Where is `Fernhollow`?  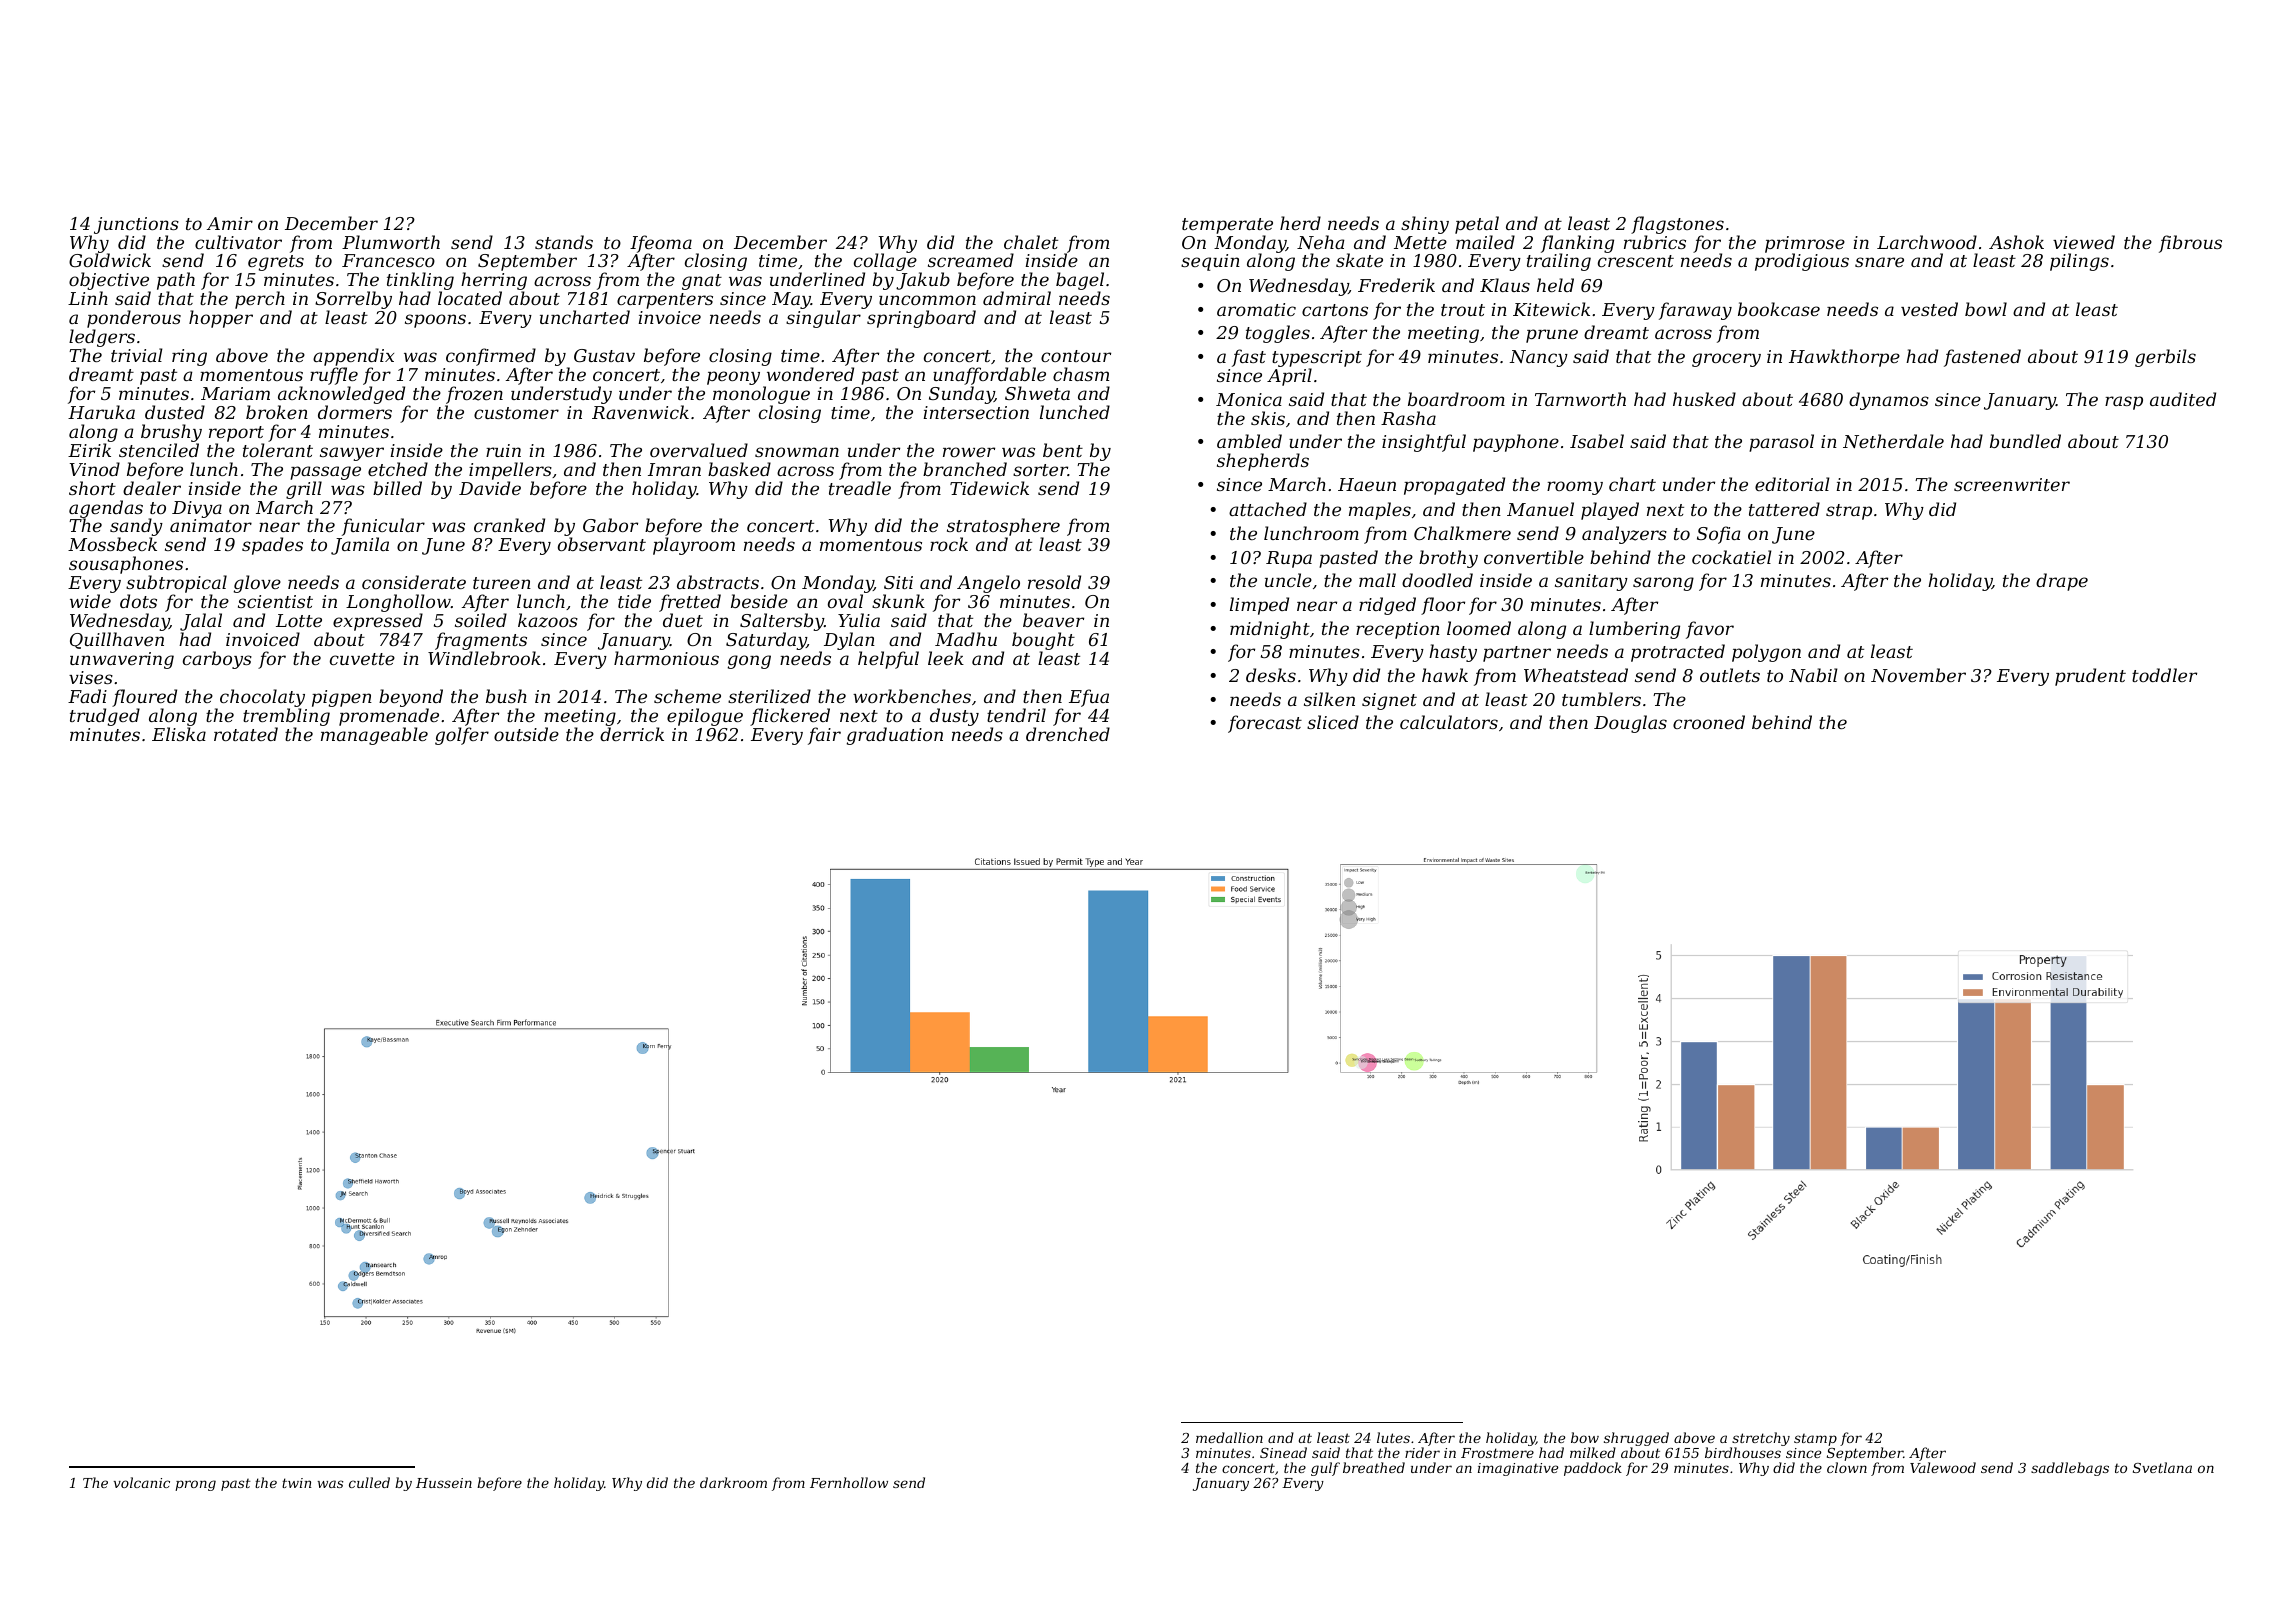
Fernhollow is located at coordinates (849, 1482).
